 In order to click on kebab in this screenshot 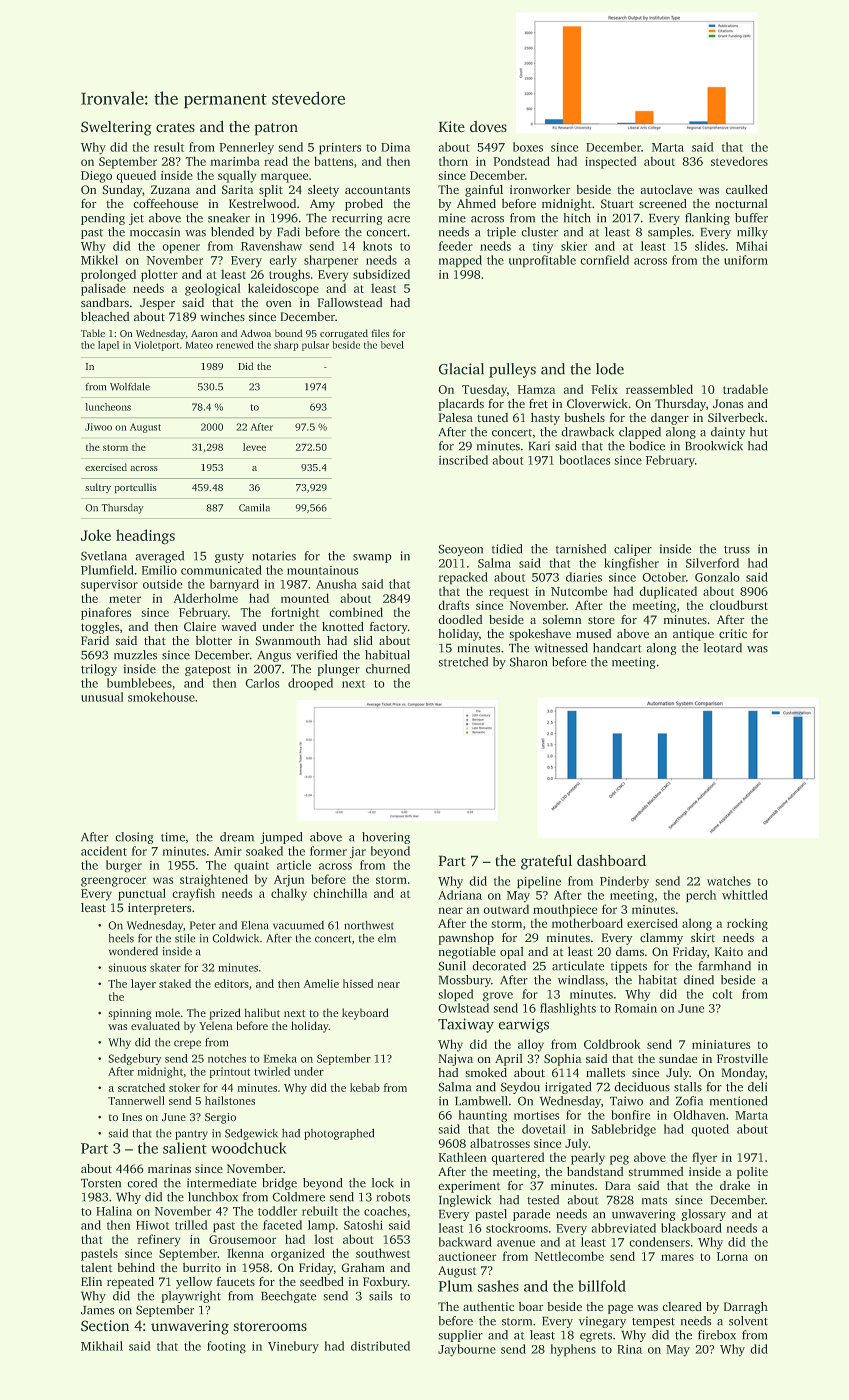, I will do `click(365, 1087)`.
